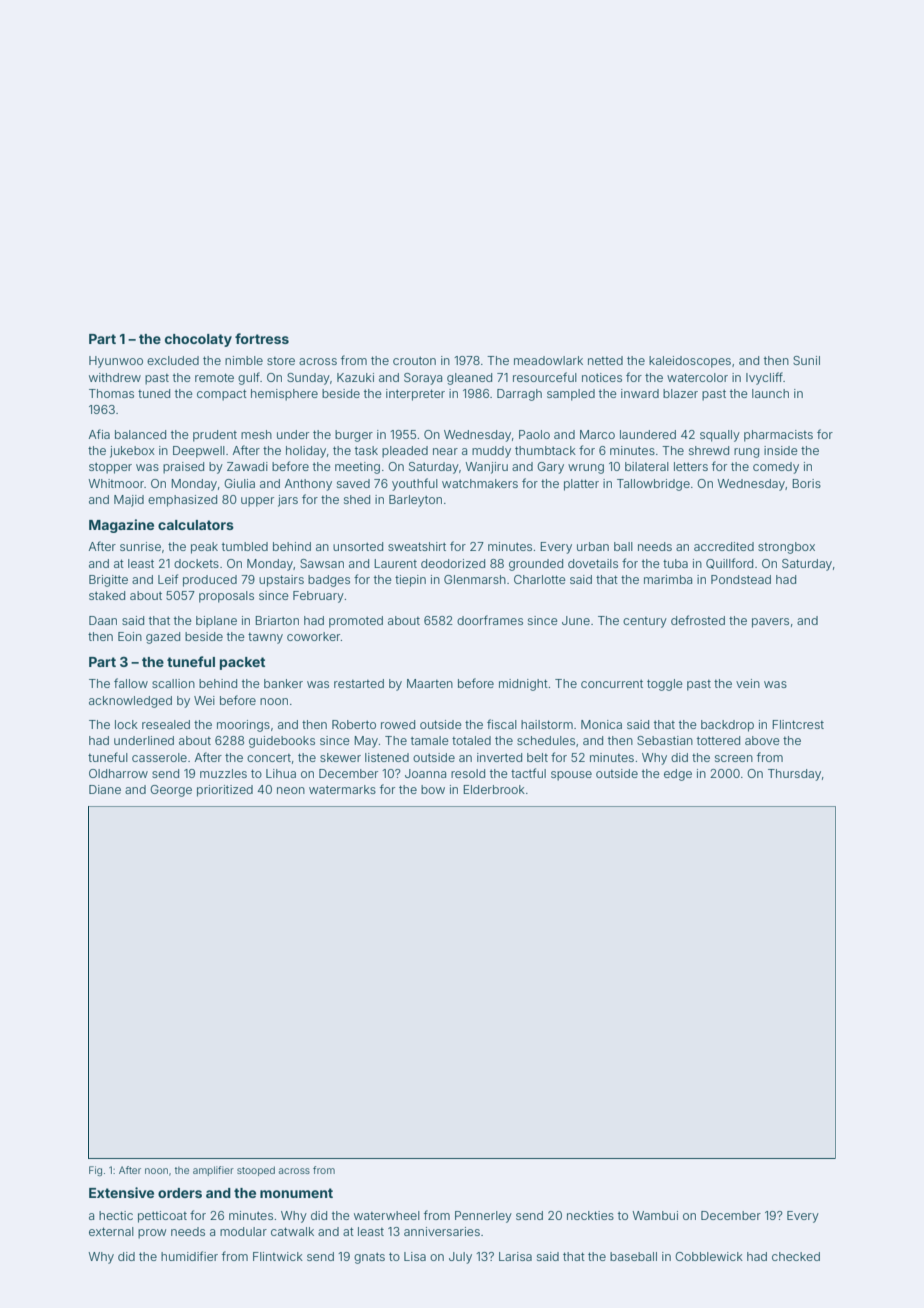  I want to click on Thomas, so click(111, 393).
